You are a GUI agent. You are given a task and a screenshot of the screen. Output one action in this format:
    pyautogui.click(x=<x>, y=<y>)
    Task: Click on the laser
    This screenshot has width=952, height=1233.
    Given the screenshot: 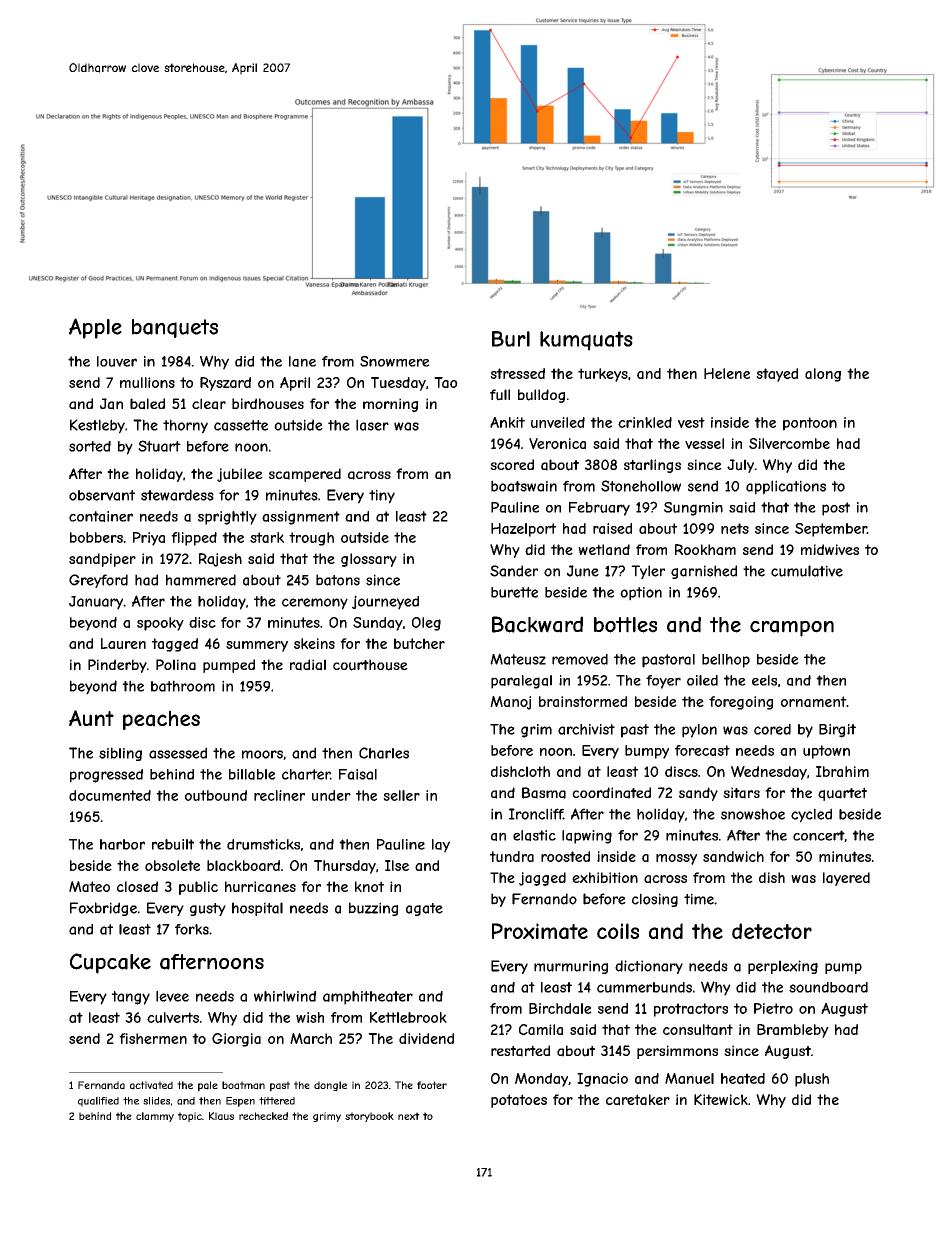 What is the action you would take?
    pyautogui.click(x=372, y=425)
